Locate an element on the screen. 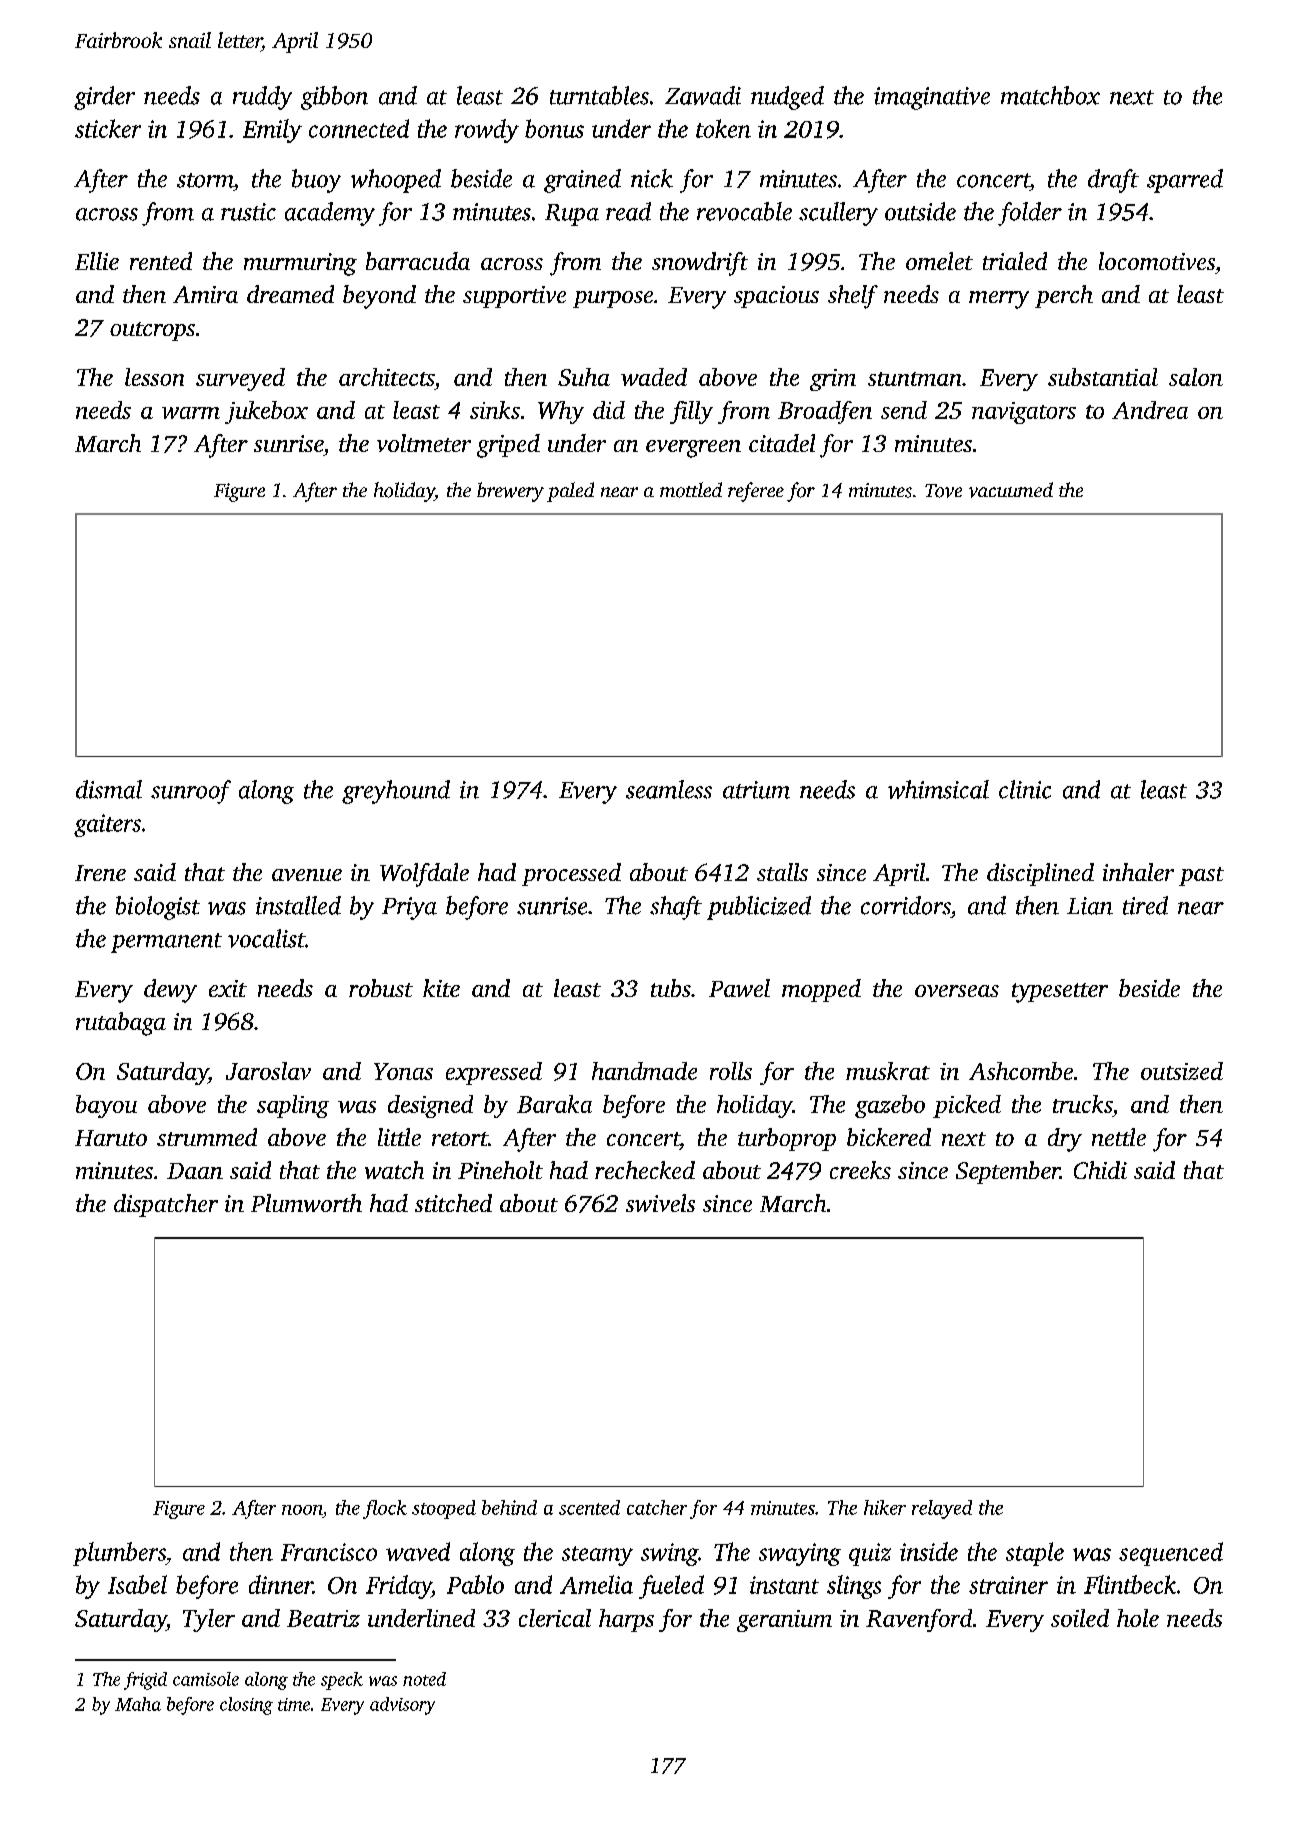  swivels is located at coordinates (660, 1203).
